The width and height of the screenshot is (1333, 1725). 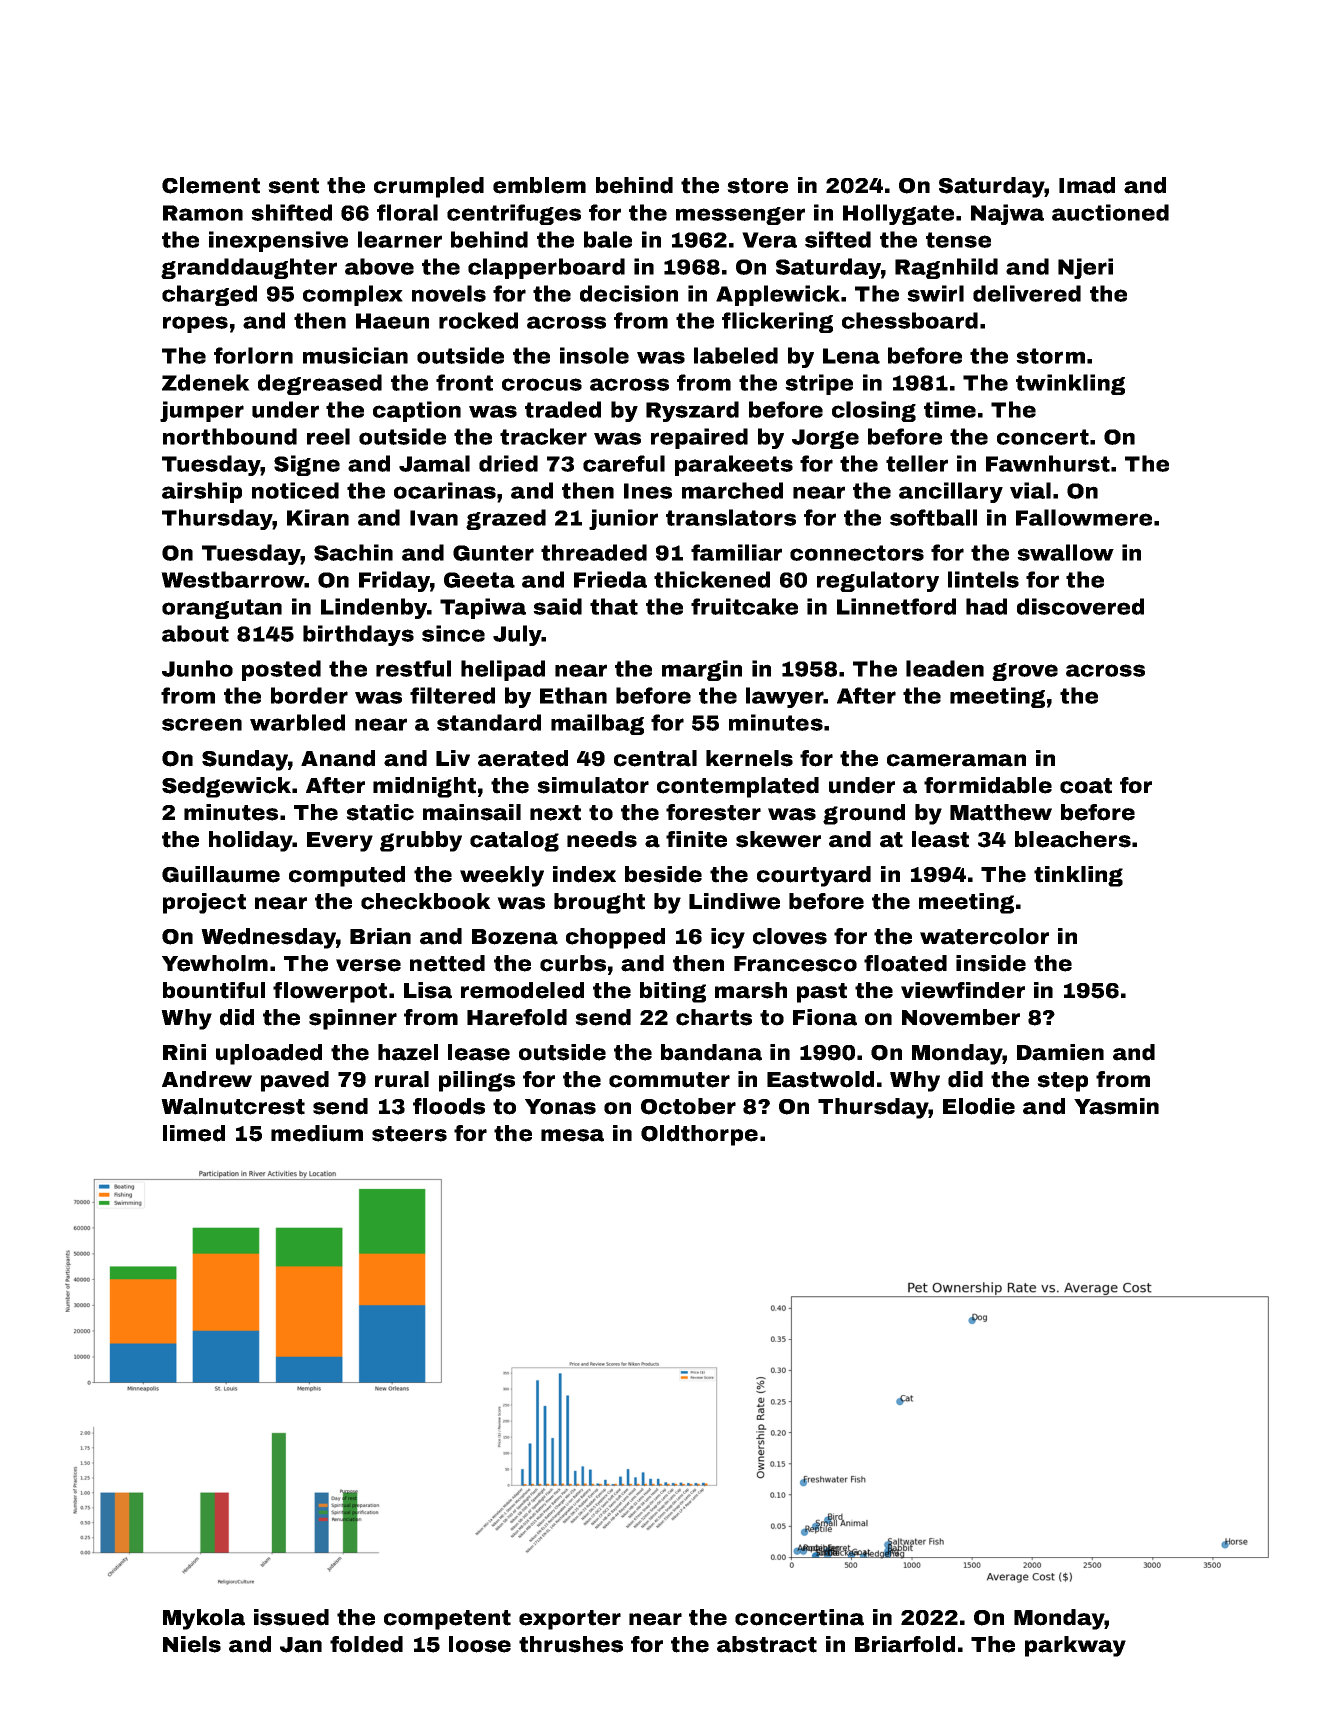 I want to click on discovered, so click(x=1080, y=606).
